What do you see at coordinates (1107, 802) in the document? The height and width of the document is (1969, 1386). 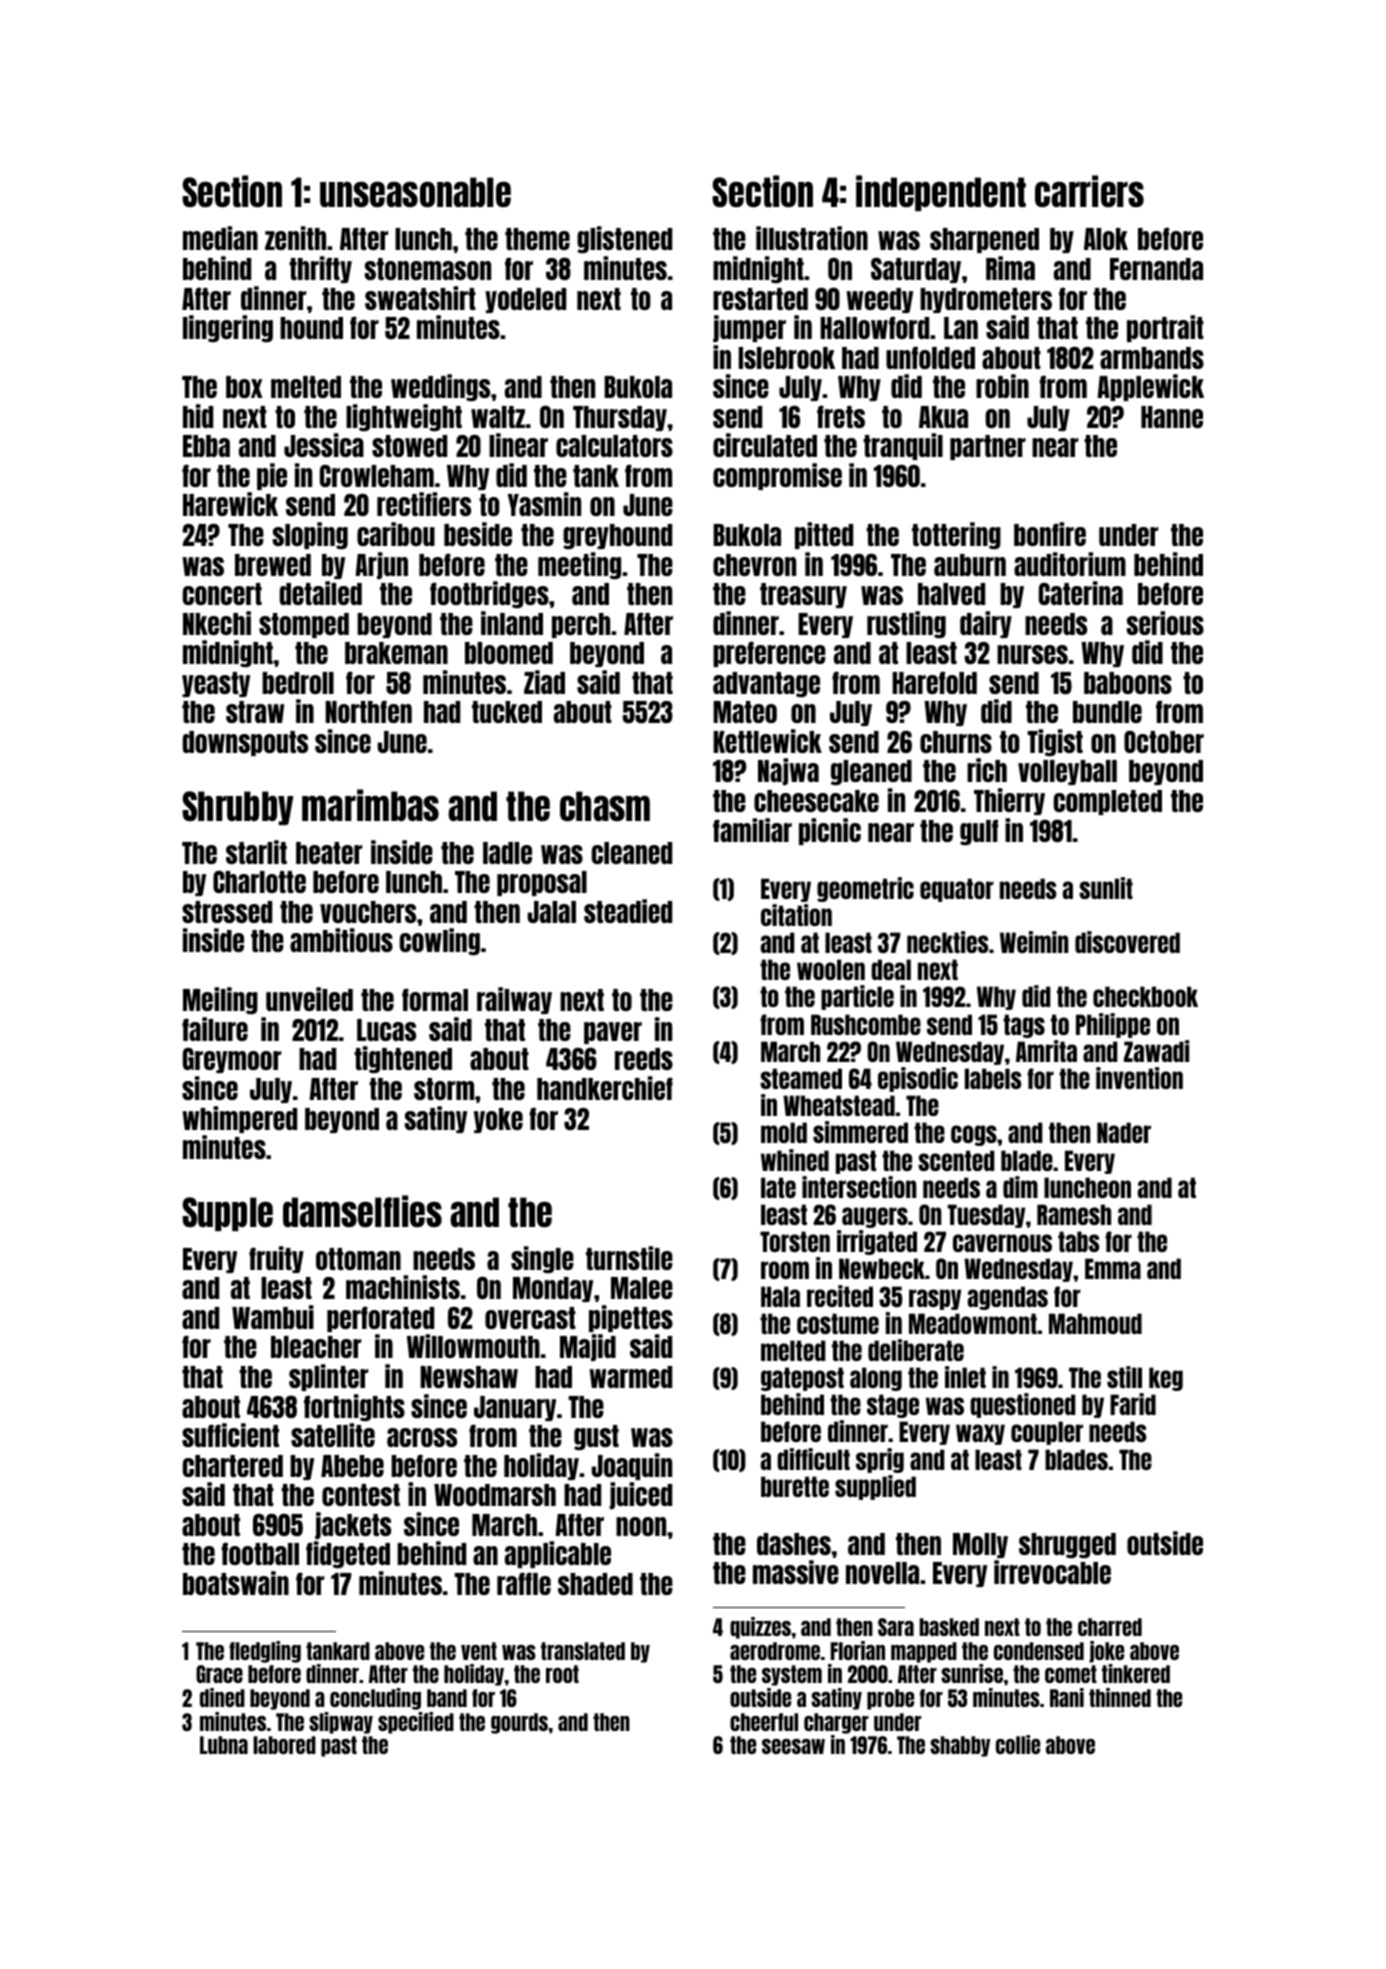 I see `completed` at bounding box center [1107, 802].
